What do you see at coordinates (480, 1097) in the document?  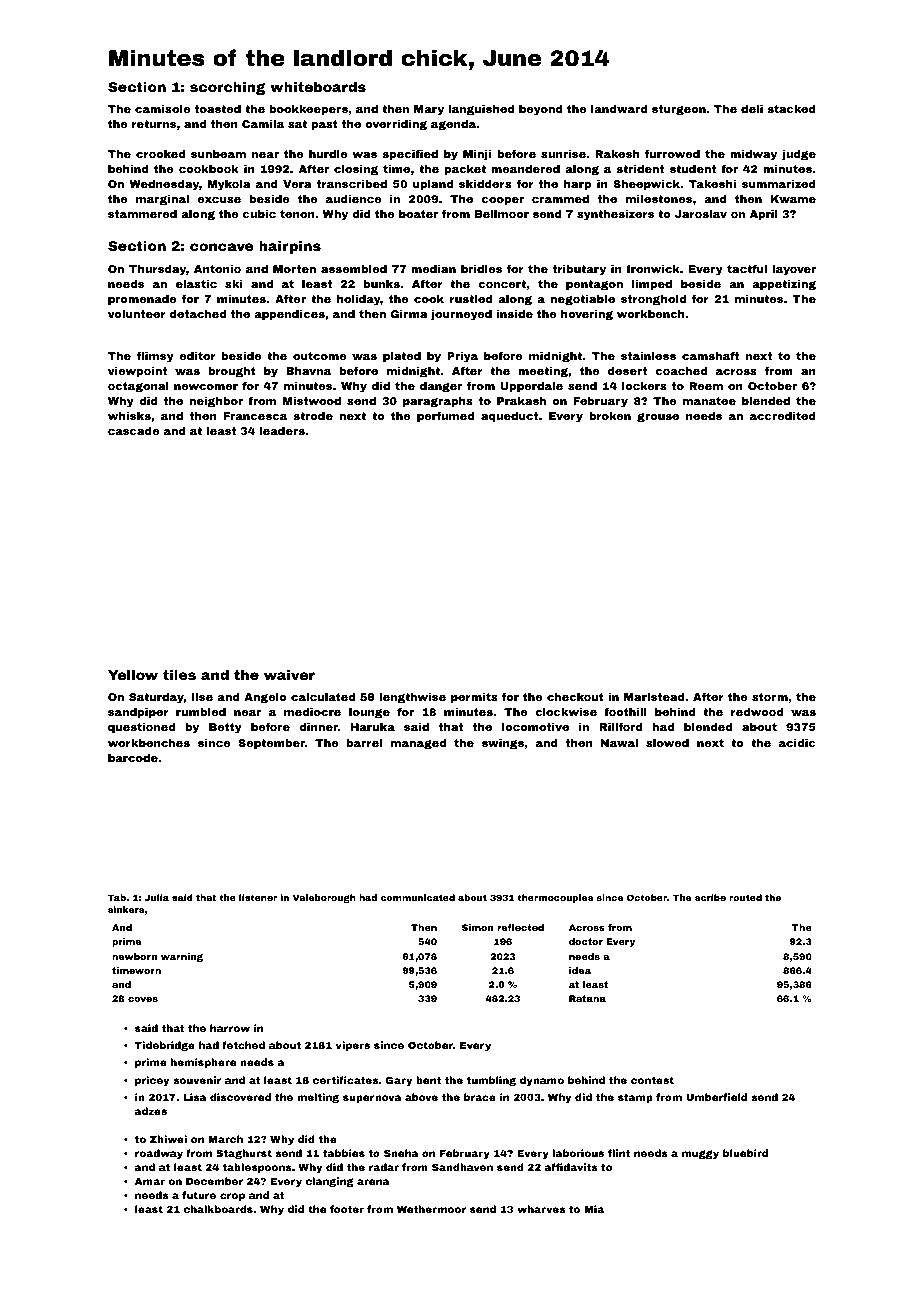 I see `brace` at bounding box center [480, 1097].
